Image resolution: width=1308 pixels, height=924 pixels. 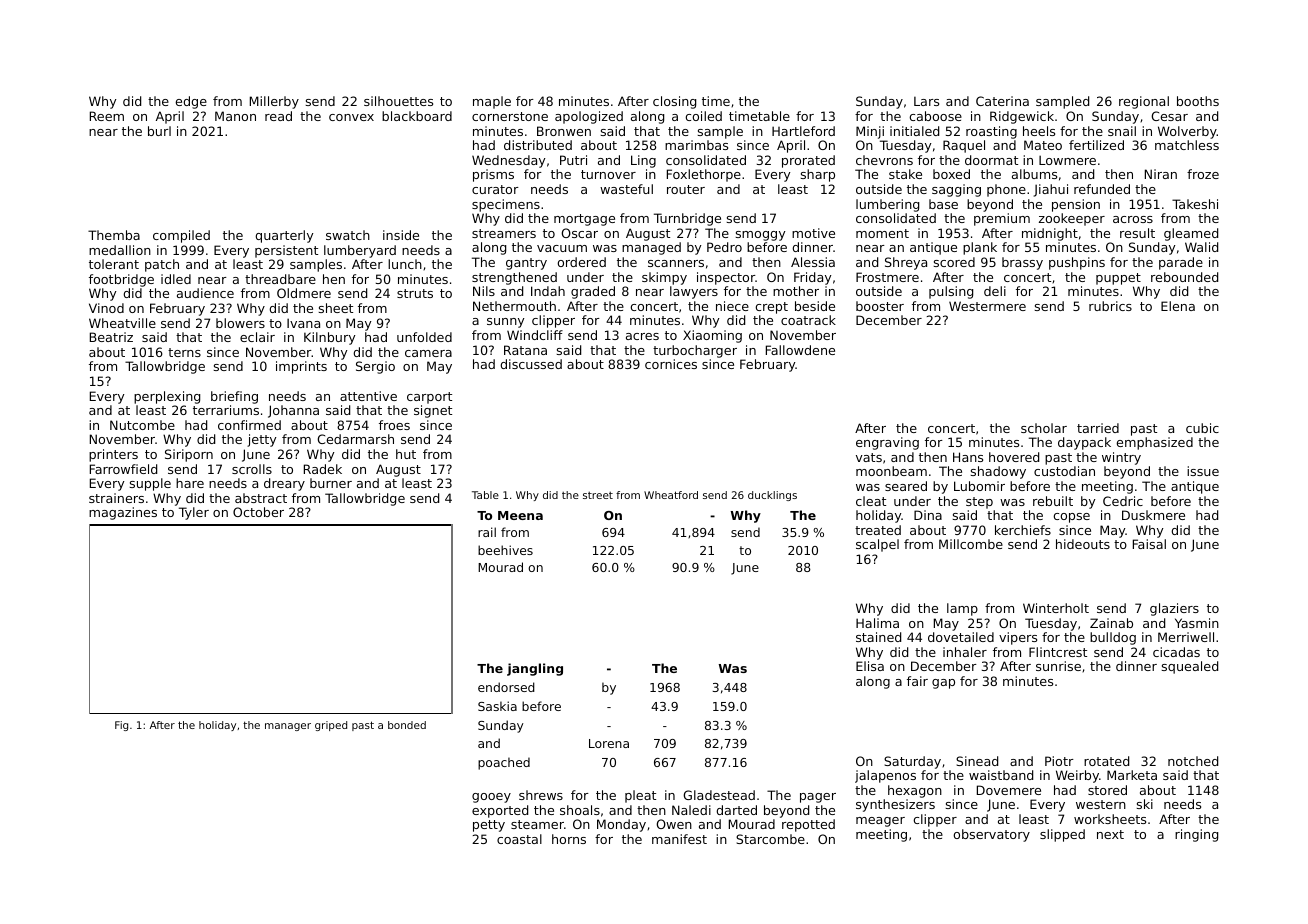 I want to click on Millerby, so click(x=274, y=102).
